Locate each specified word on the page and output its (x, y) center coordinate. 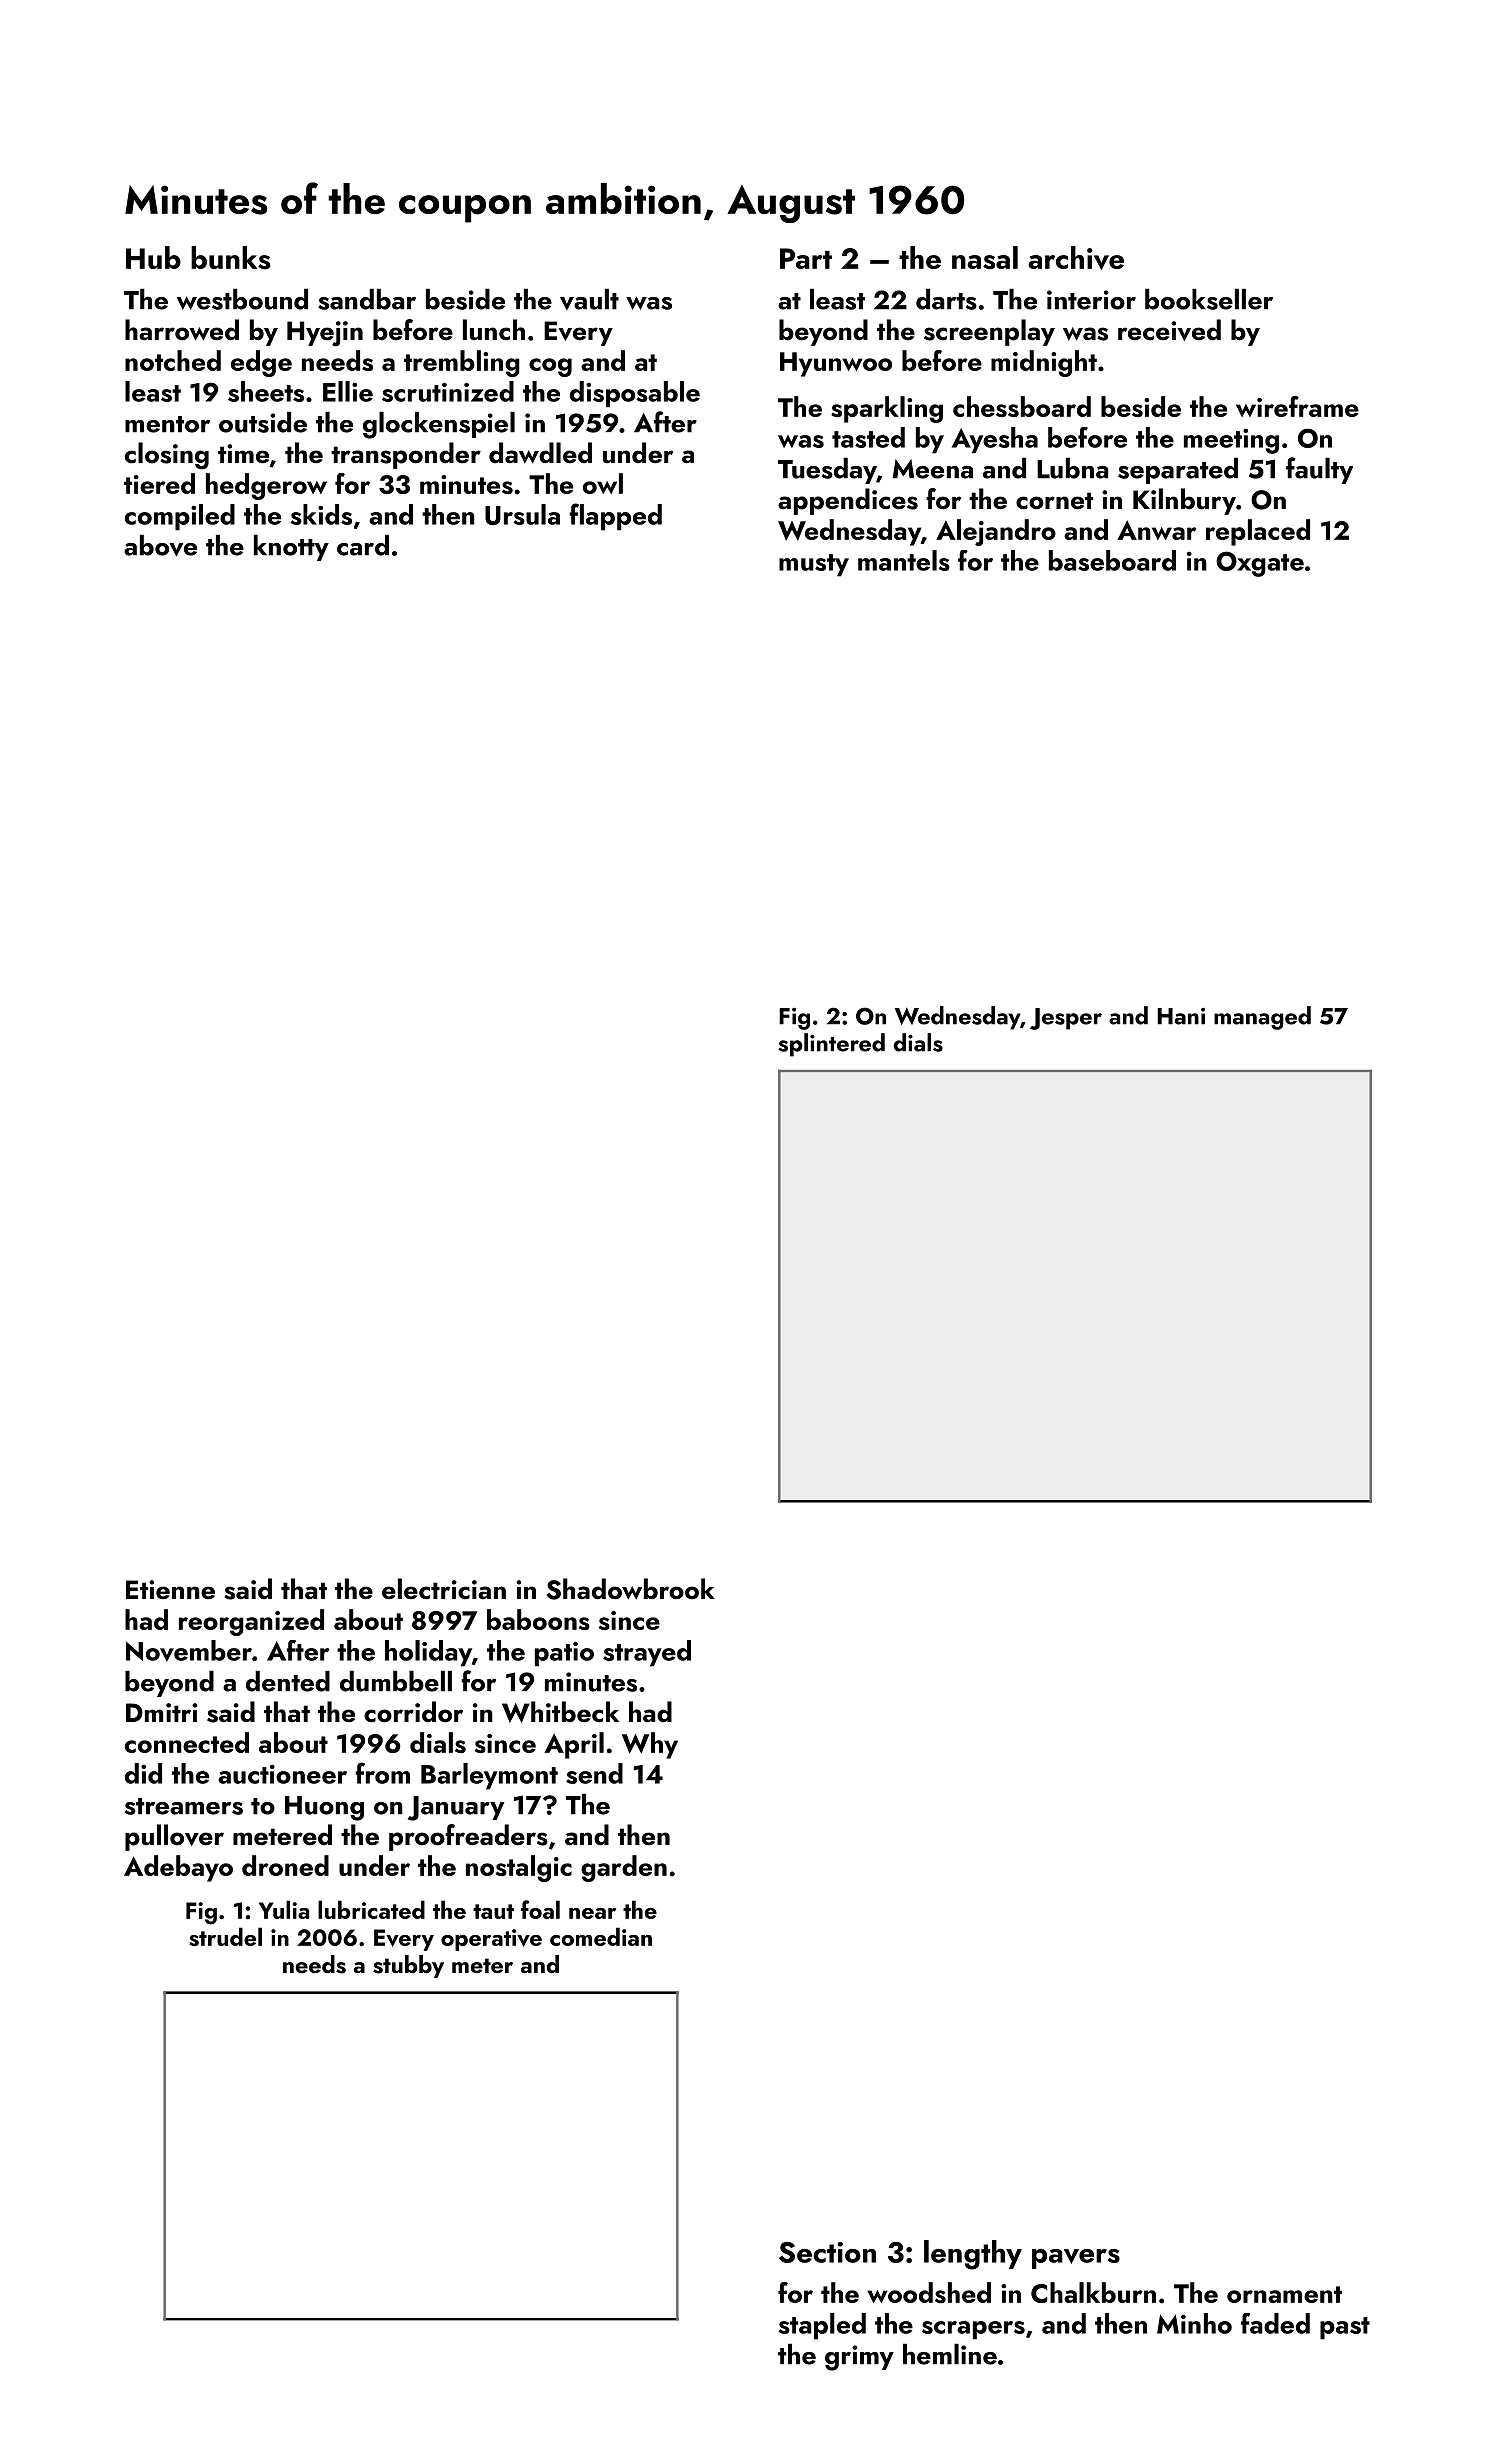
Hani (1181, 1016)
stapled (822, 2326)
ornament (1284, 2294)
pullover (174, 1837)
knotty (291, 547)
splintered (831, 1045)
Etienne (170, 1590)
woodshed (929, 2292)
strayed (647, 1653)
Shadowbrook (630, 1589)
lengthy (973, 2255)
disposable (635, 394)
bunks (230, 258)
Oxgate (1260, 564)
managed (1262, 1018)
